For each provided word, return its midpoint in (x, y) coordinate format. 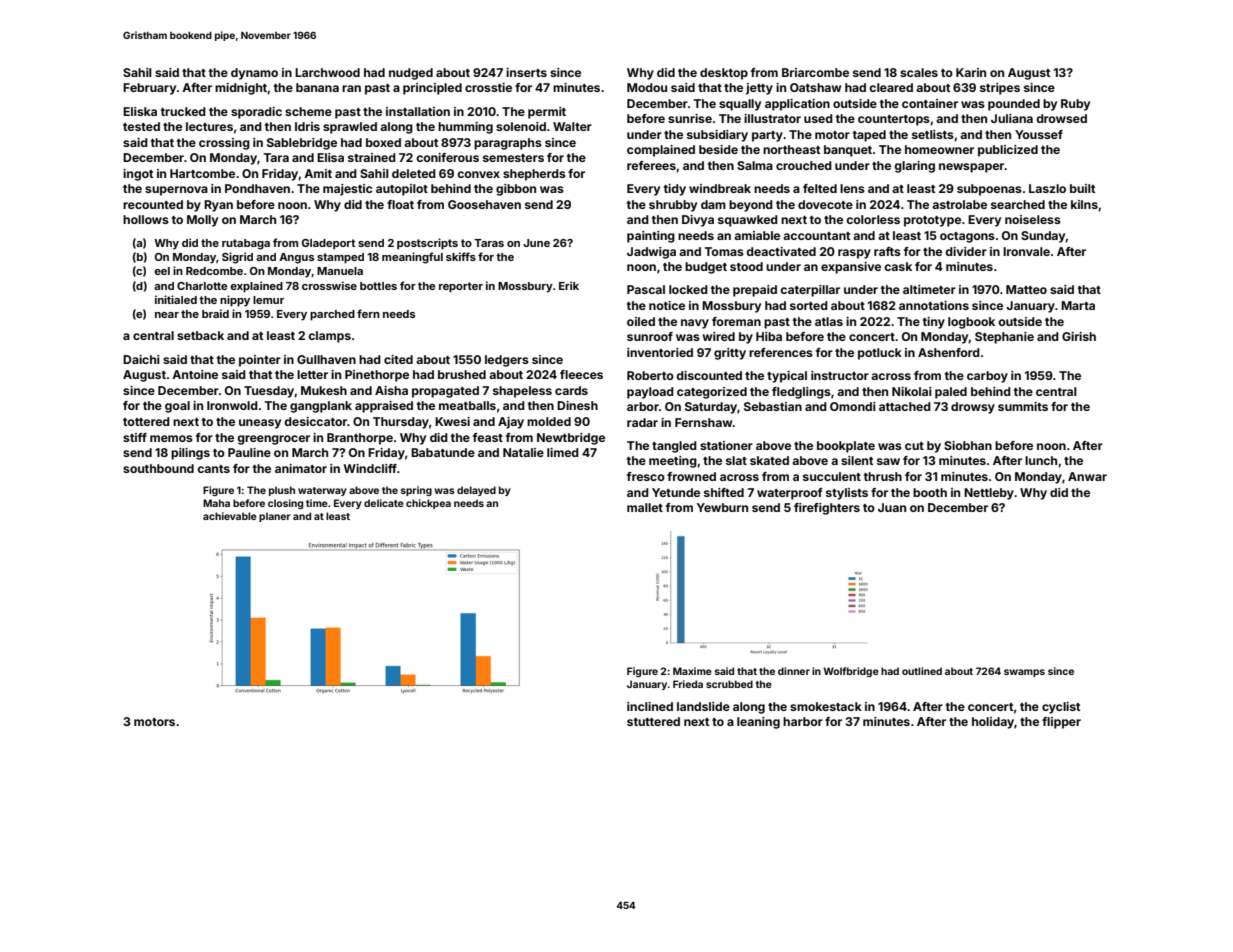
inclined (650, 706)
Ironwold (232, 405)
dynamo (254, 74)
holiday (993, 723)
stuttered (653, 721)
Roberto (650, 375)
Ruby (1075, 105)
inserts (526, 72)
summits (1023, 406)
